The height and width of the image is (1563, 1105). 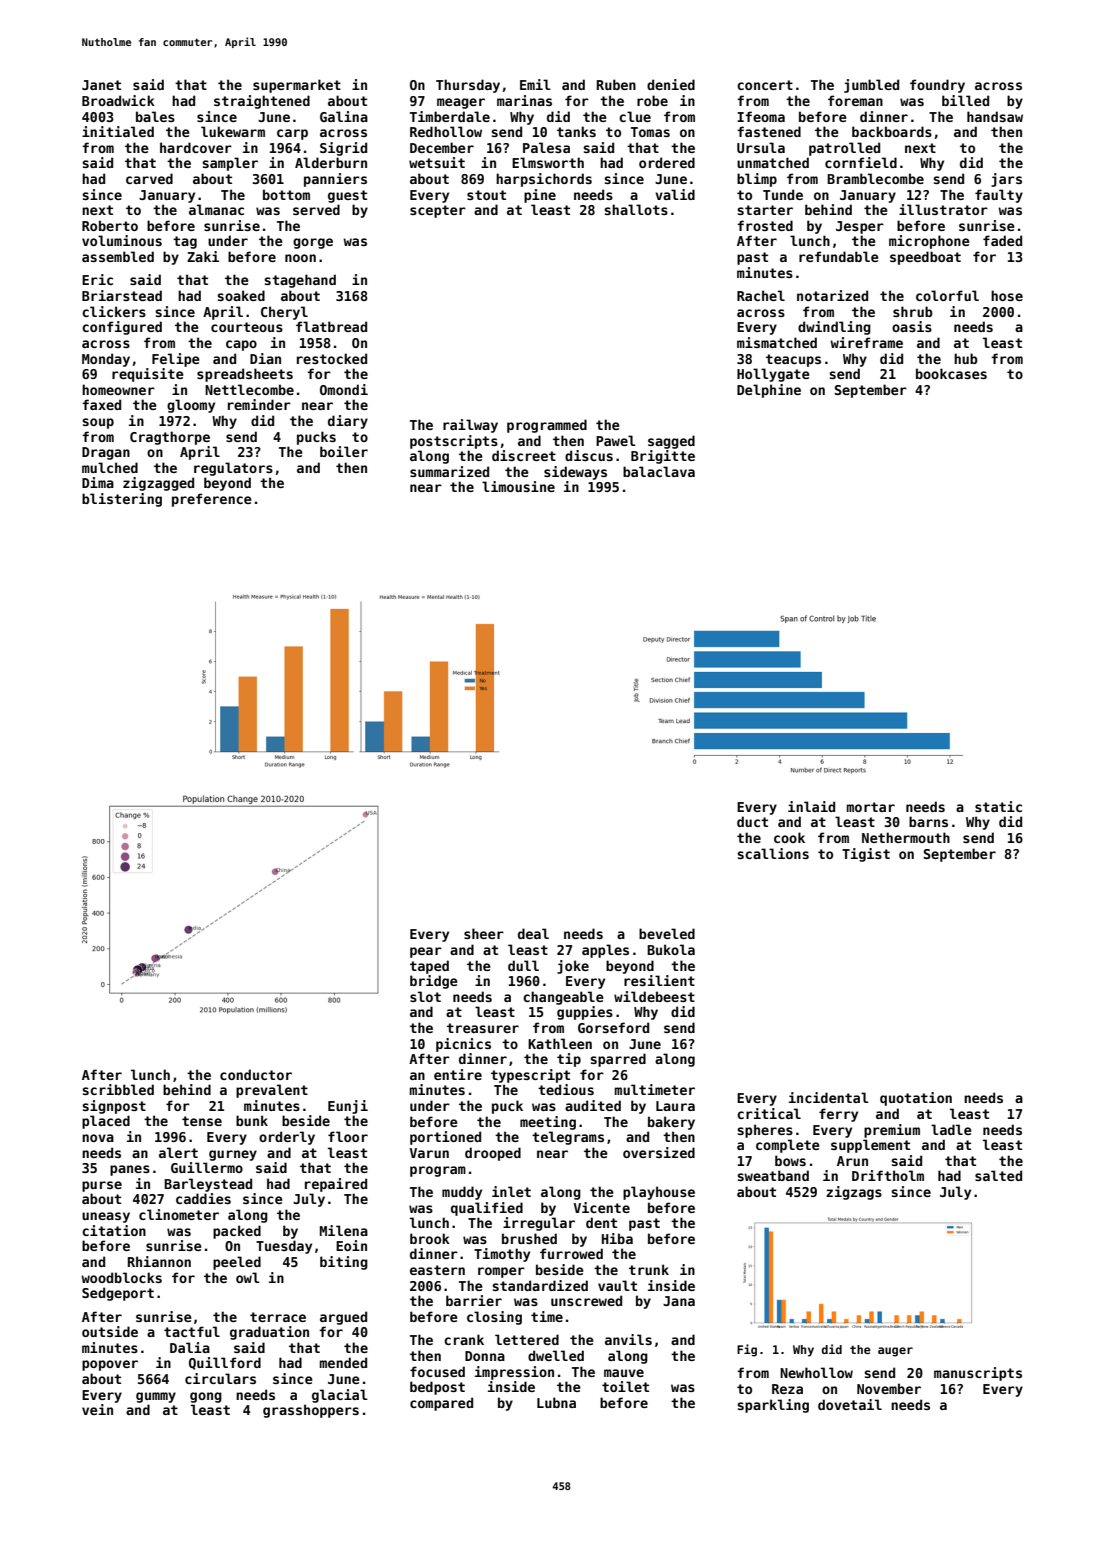 What do you see at coordinates (425, 996) in the image?
I see `slot` at bounding box center [425, 996].
